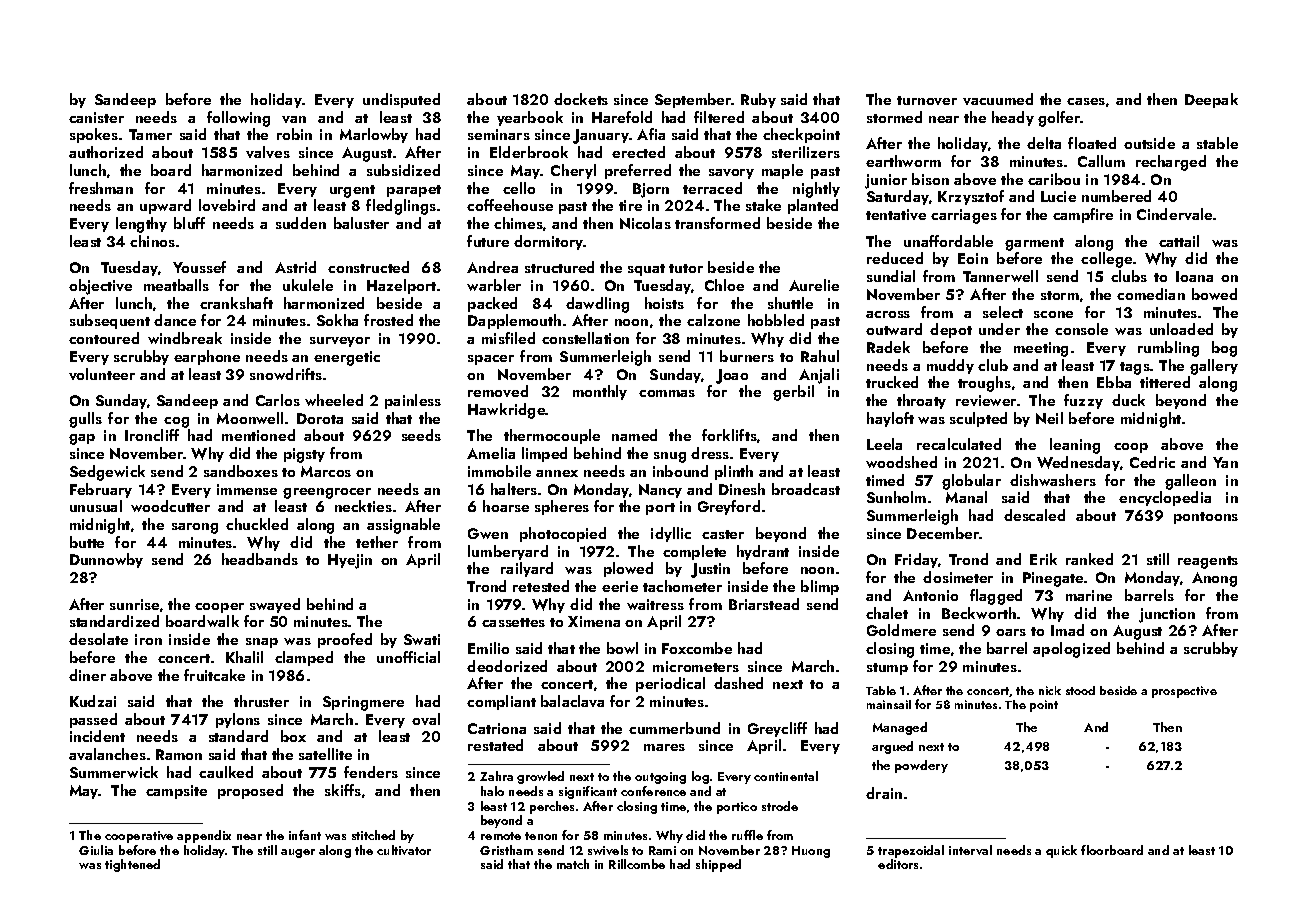 This page has height=924, width=1308. Describe the element at coordinates (958, 577) in the page. I see `dosimeter` at that location.
